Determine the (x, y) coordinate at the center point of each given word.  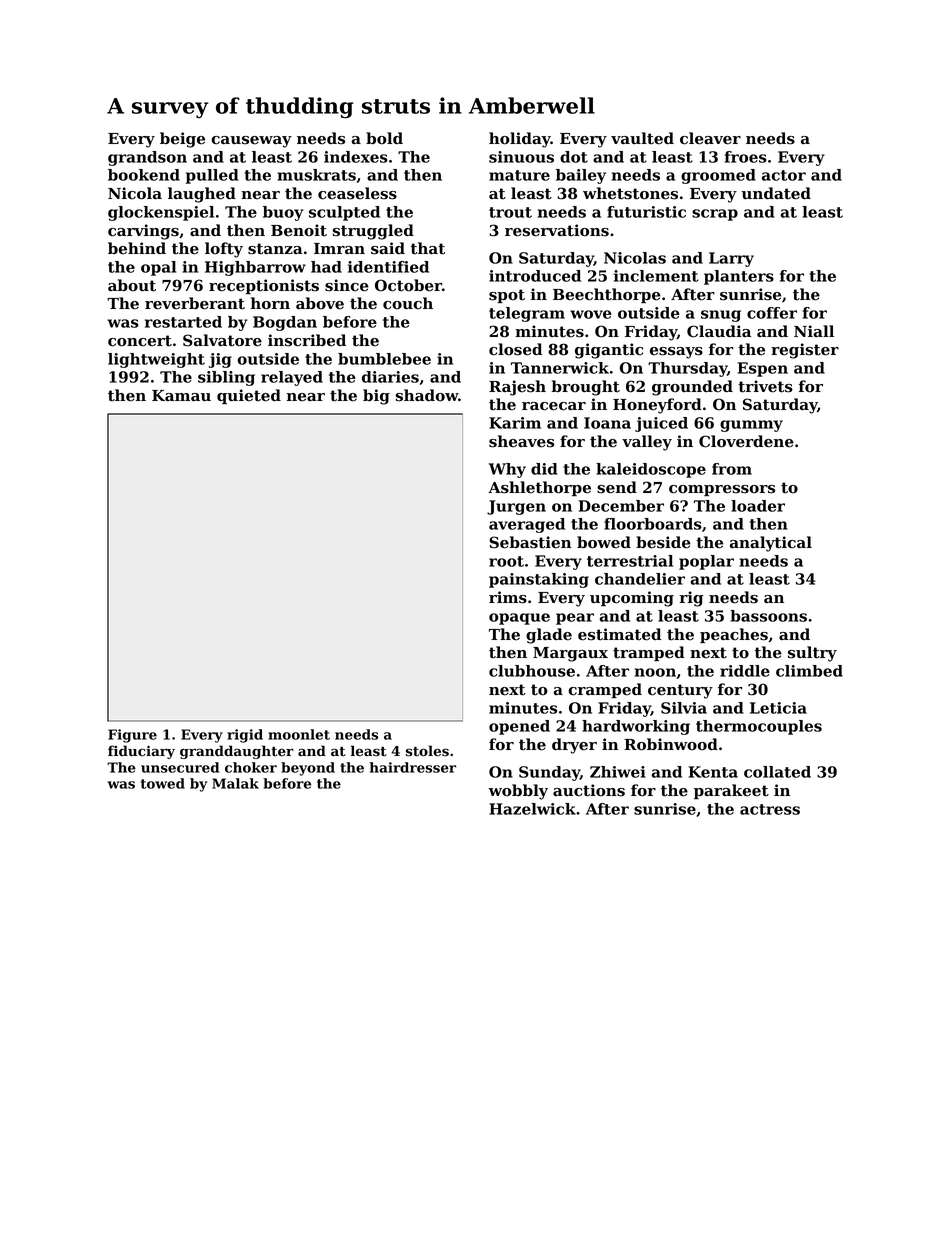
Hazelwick (532, 809)
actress (770, 809)
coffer (772, 313)
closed (515, 349)
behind (137, 248)
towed (163, 783)
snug (721, 316)
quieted (249, 396)
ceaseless (357, 193)
